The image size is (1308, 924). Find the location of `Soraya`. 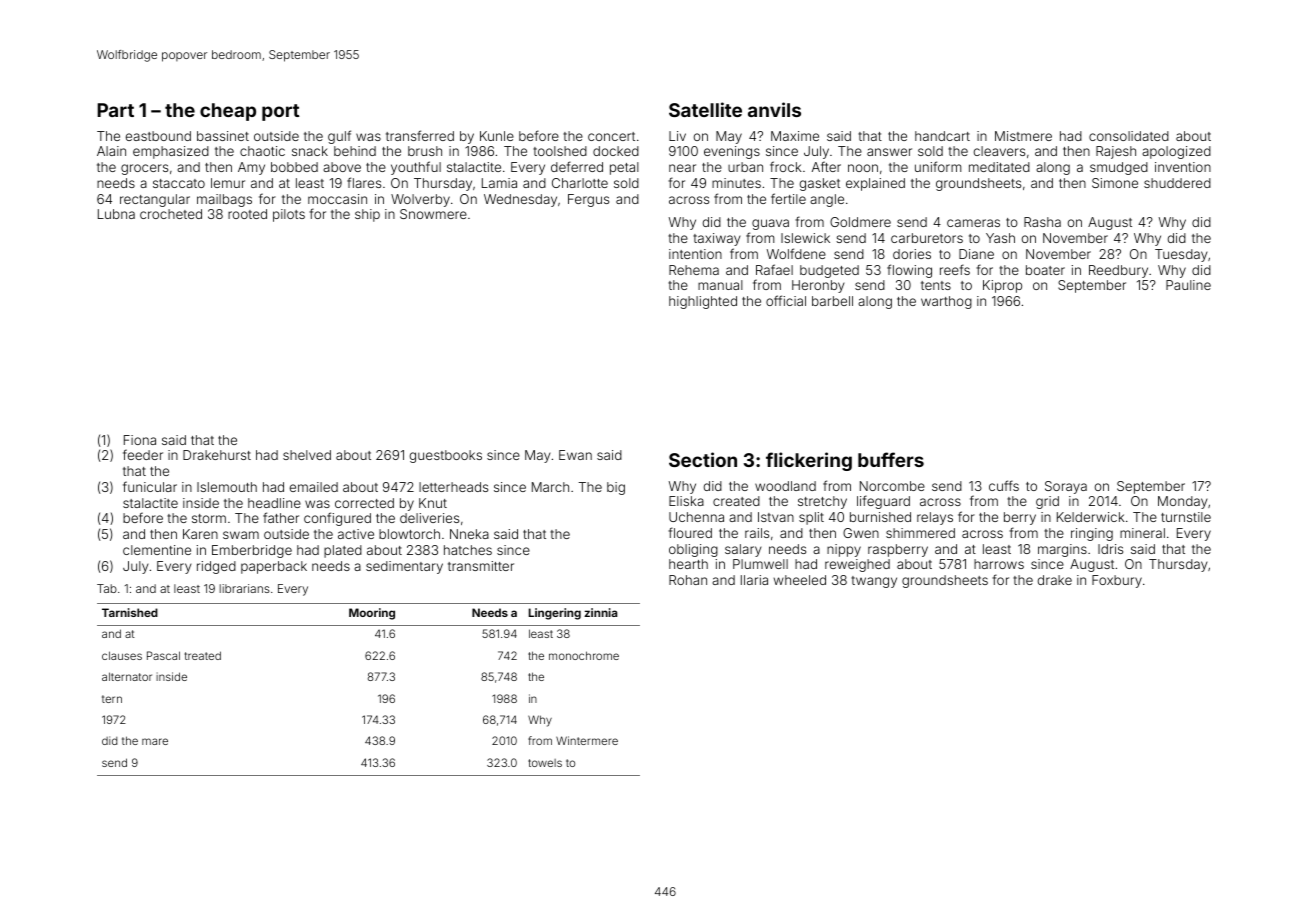

Soraya is located at coordinates (1066, 487).
